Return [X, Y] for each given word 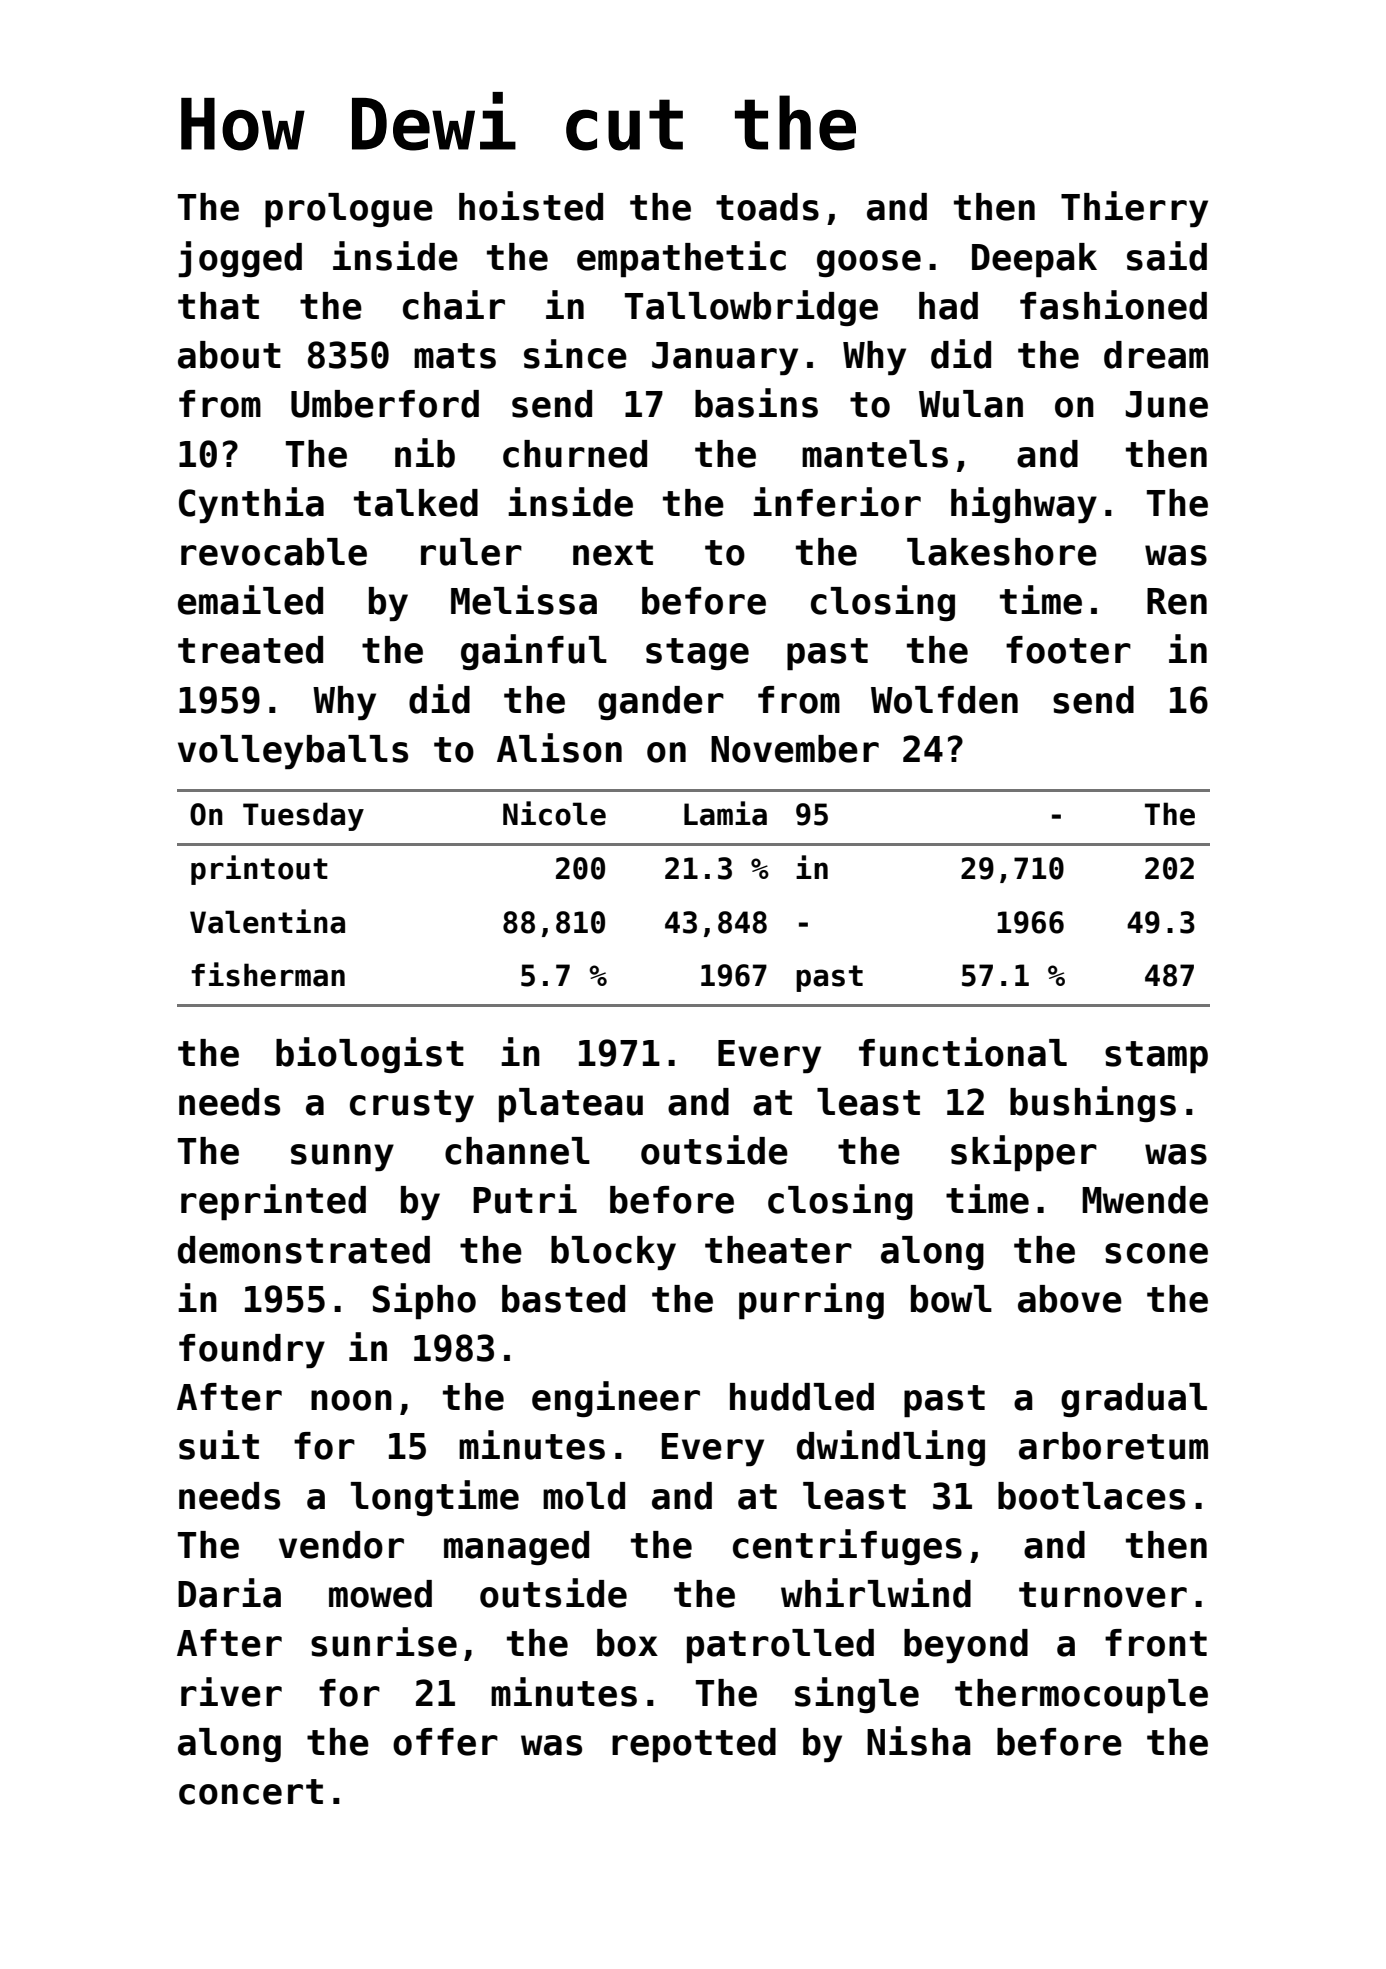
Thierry [1134, 209]
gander [661, 703]
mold [584, 1496]
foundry [252, 1351]
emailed [250, 600]
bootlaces [1091, 1496]
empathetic [681, 259]
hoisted [531, 206]
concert [251, 1792]
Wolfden [944, 700]
